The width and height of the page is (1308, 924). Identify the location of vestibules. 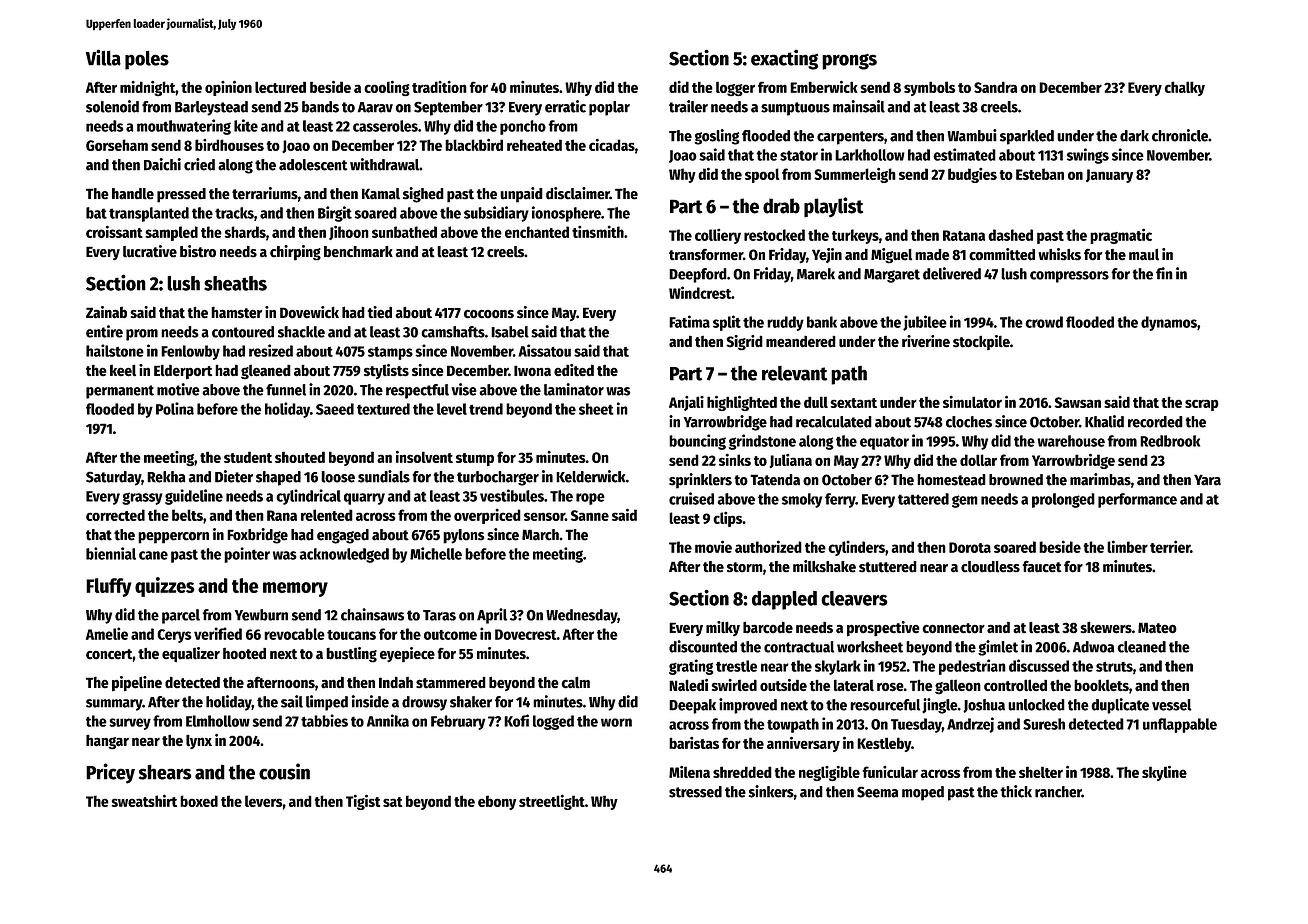
(512, 495).
